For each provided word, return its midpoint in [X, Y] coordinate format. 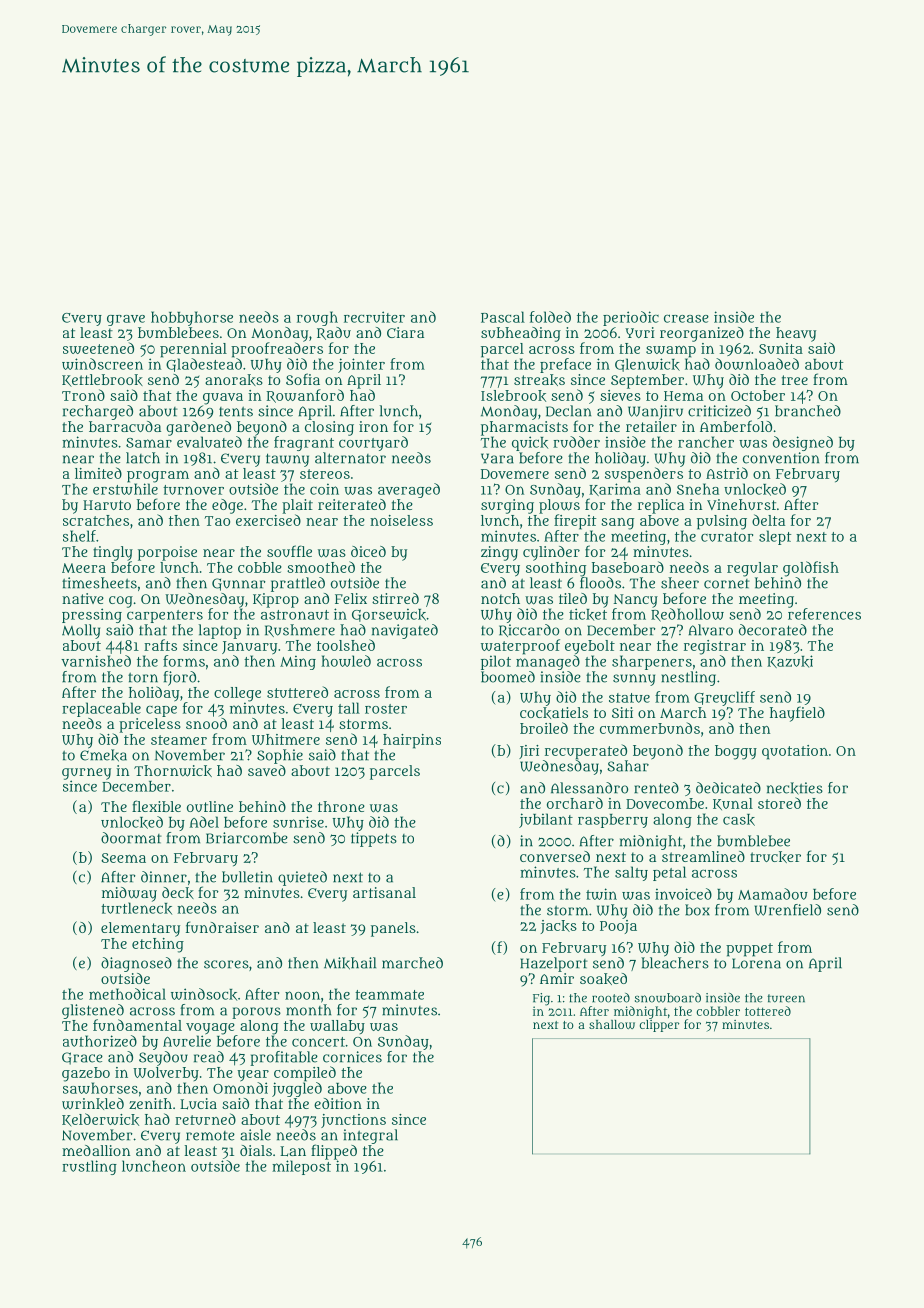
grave [126, 320]
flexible [156, 806]
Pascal [503, 317]
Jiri [529, 752]
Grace [82, 1058]
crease [686, 318]
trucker [775, 857]
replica [661, 506]
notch [500, 598]
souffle [289, 551]
